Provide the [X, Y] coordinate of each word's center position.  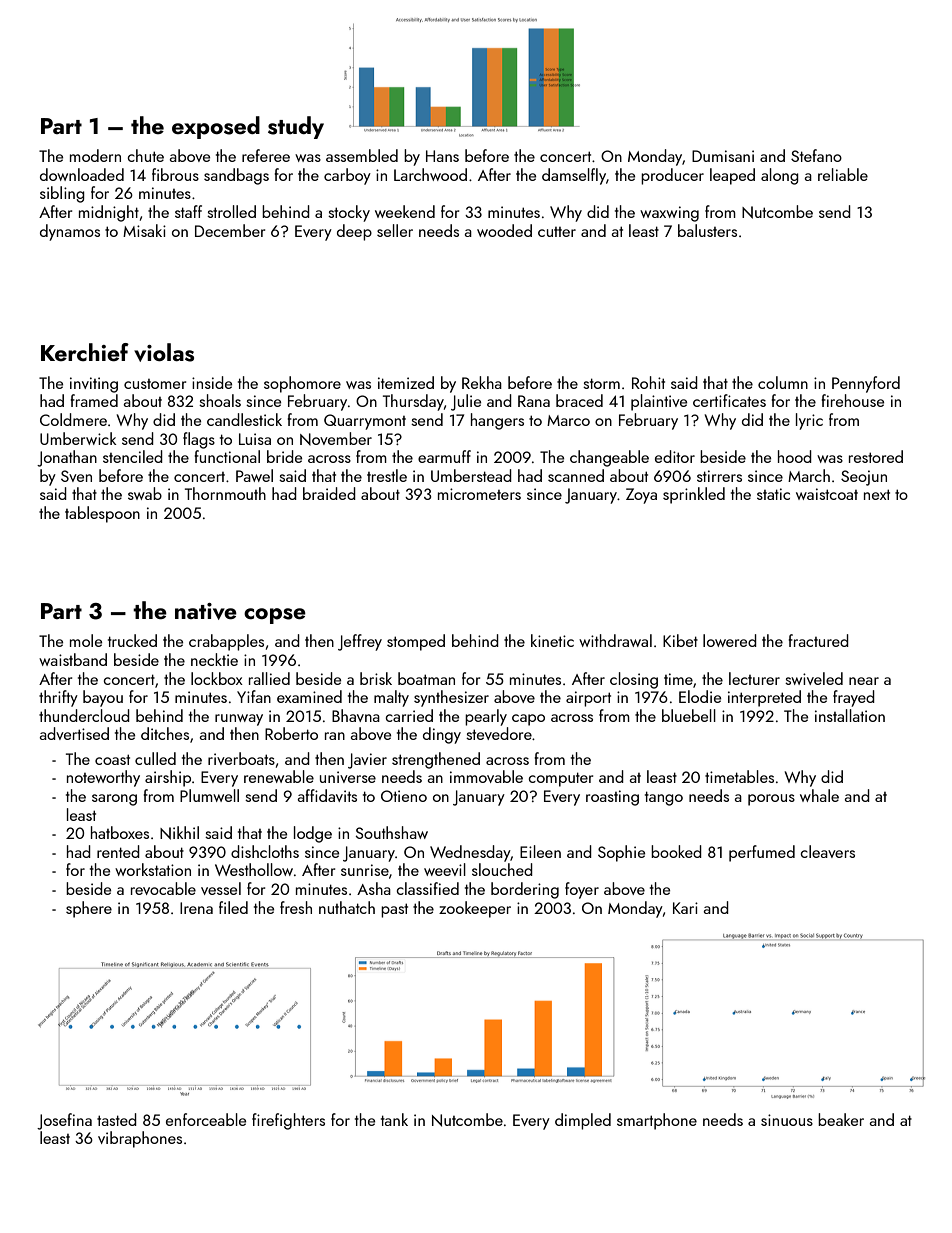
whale [819, 795]
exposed [216, 127]
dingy [442, 735]
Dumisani [723, 156]
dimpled [583, 1121]
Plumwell [209, 795]
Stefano [816, 155]
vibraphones [140, 1139]
